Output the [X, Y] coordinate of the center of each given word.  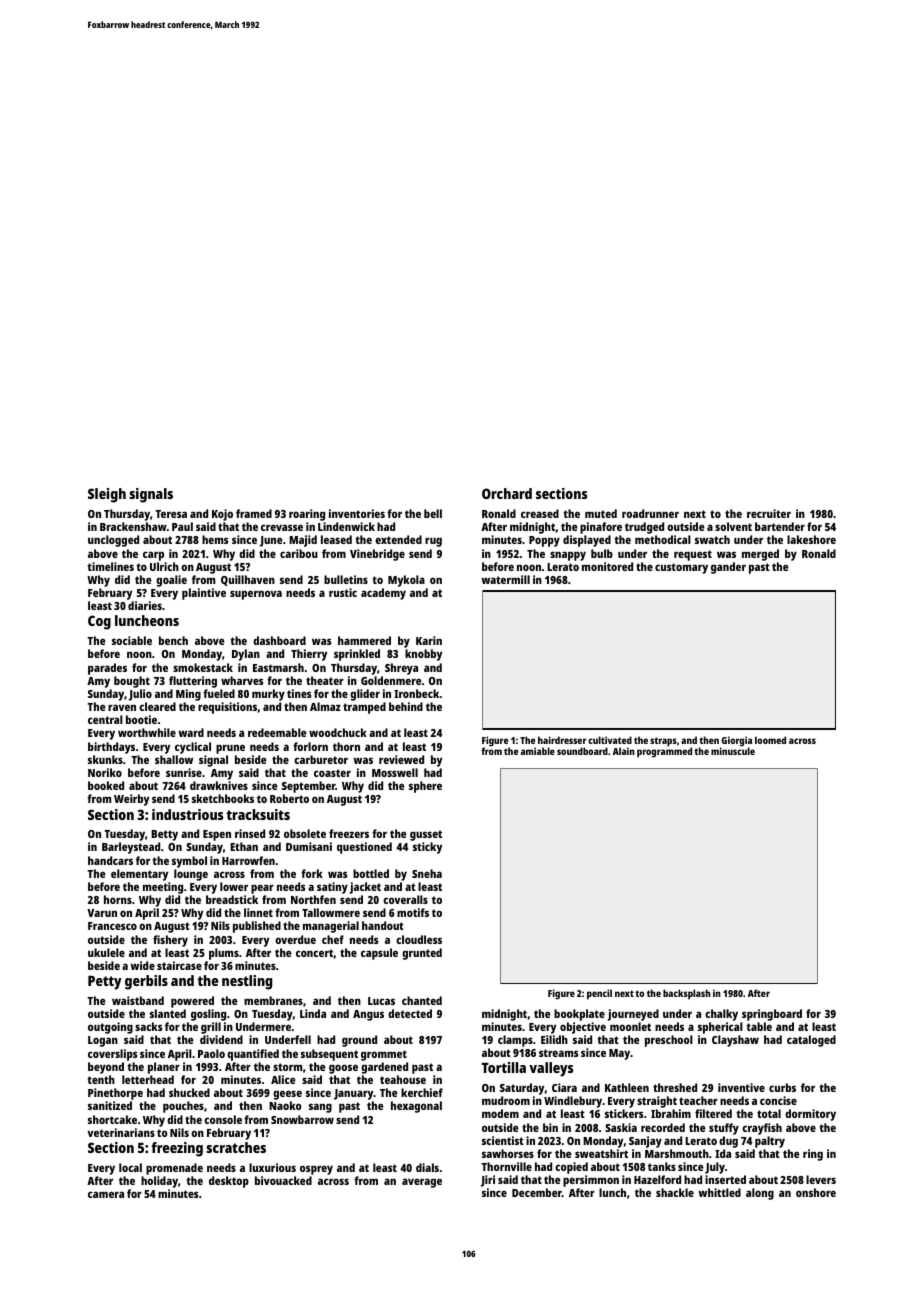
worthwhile [147, 732]
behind [406, 706]
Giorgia [736, 741]
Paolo [211, 1053]
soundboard [582, 751]
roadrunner [650, 513]
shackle [675, 1192]
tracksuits [258, 814]
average [422, 1183]
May [619, 1054]
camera [106, 1194]
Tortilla [504, 1067]
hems [215, 539]
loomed [770, 740]
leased [336, 539]
